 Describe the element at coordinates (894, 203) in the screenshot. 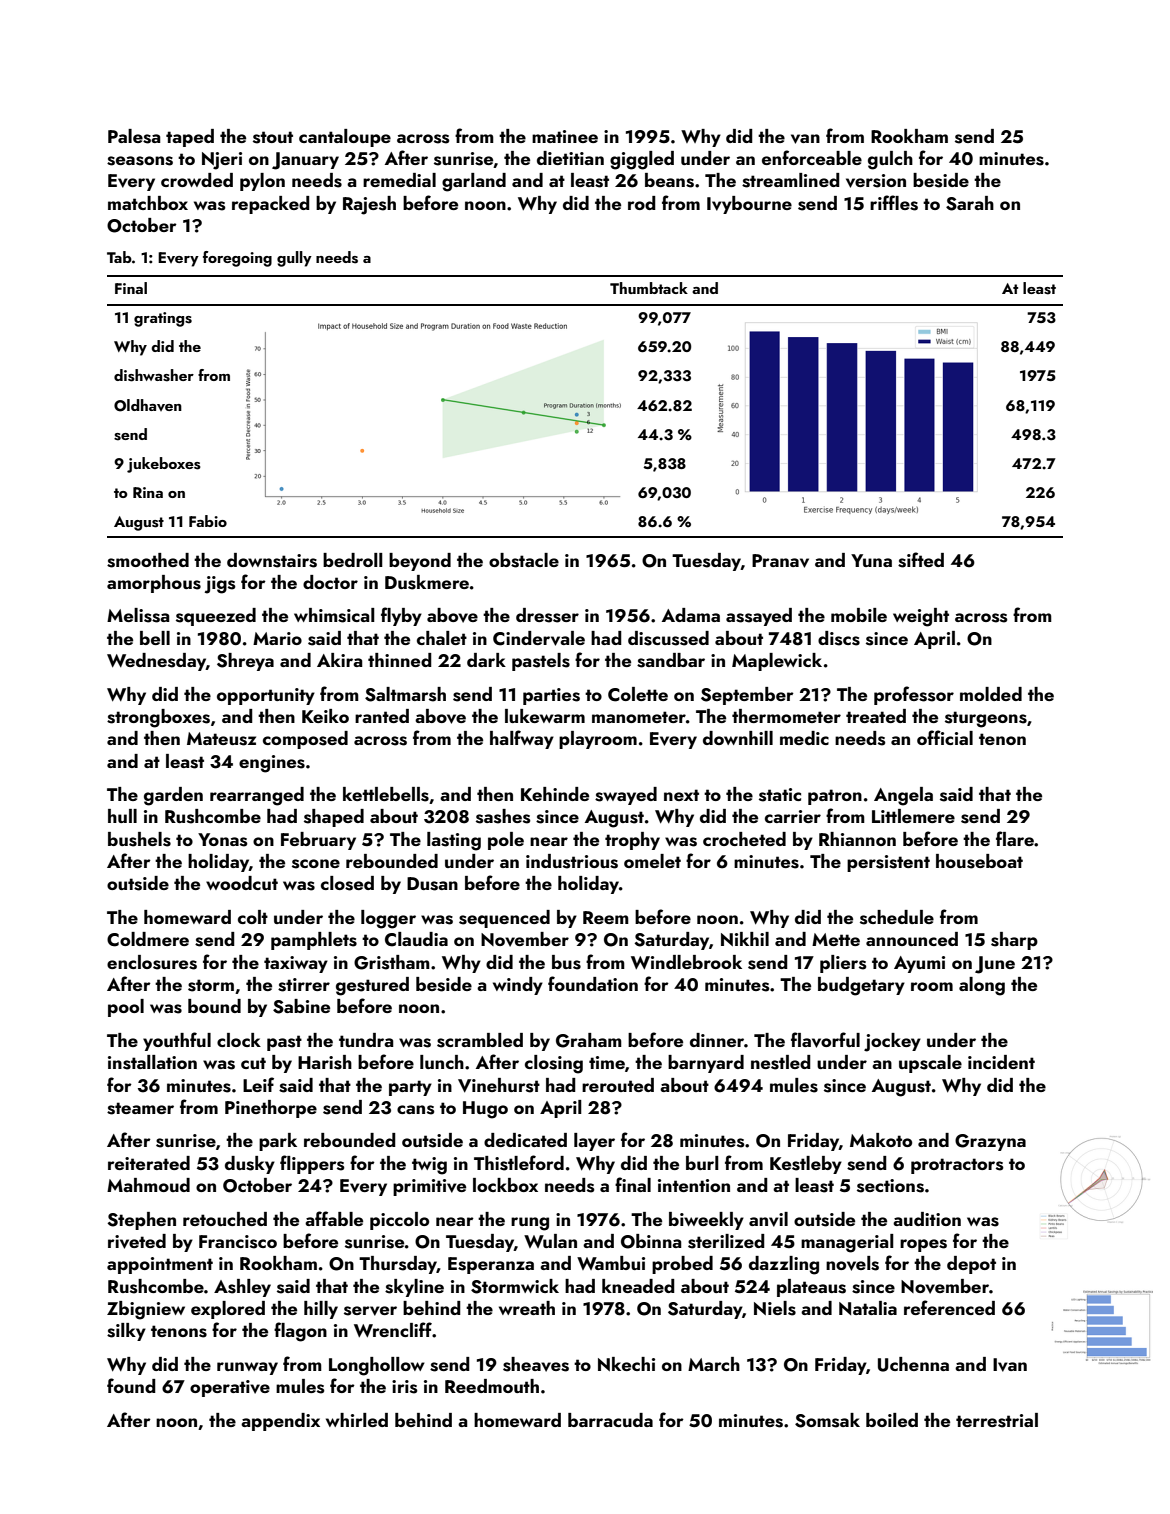

I see `riffles` at that location.
